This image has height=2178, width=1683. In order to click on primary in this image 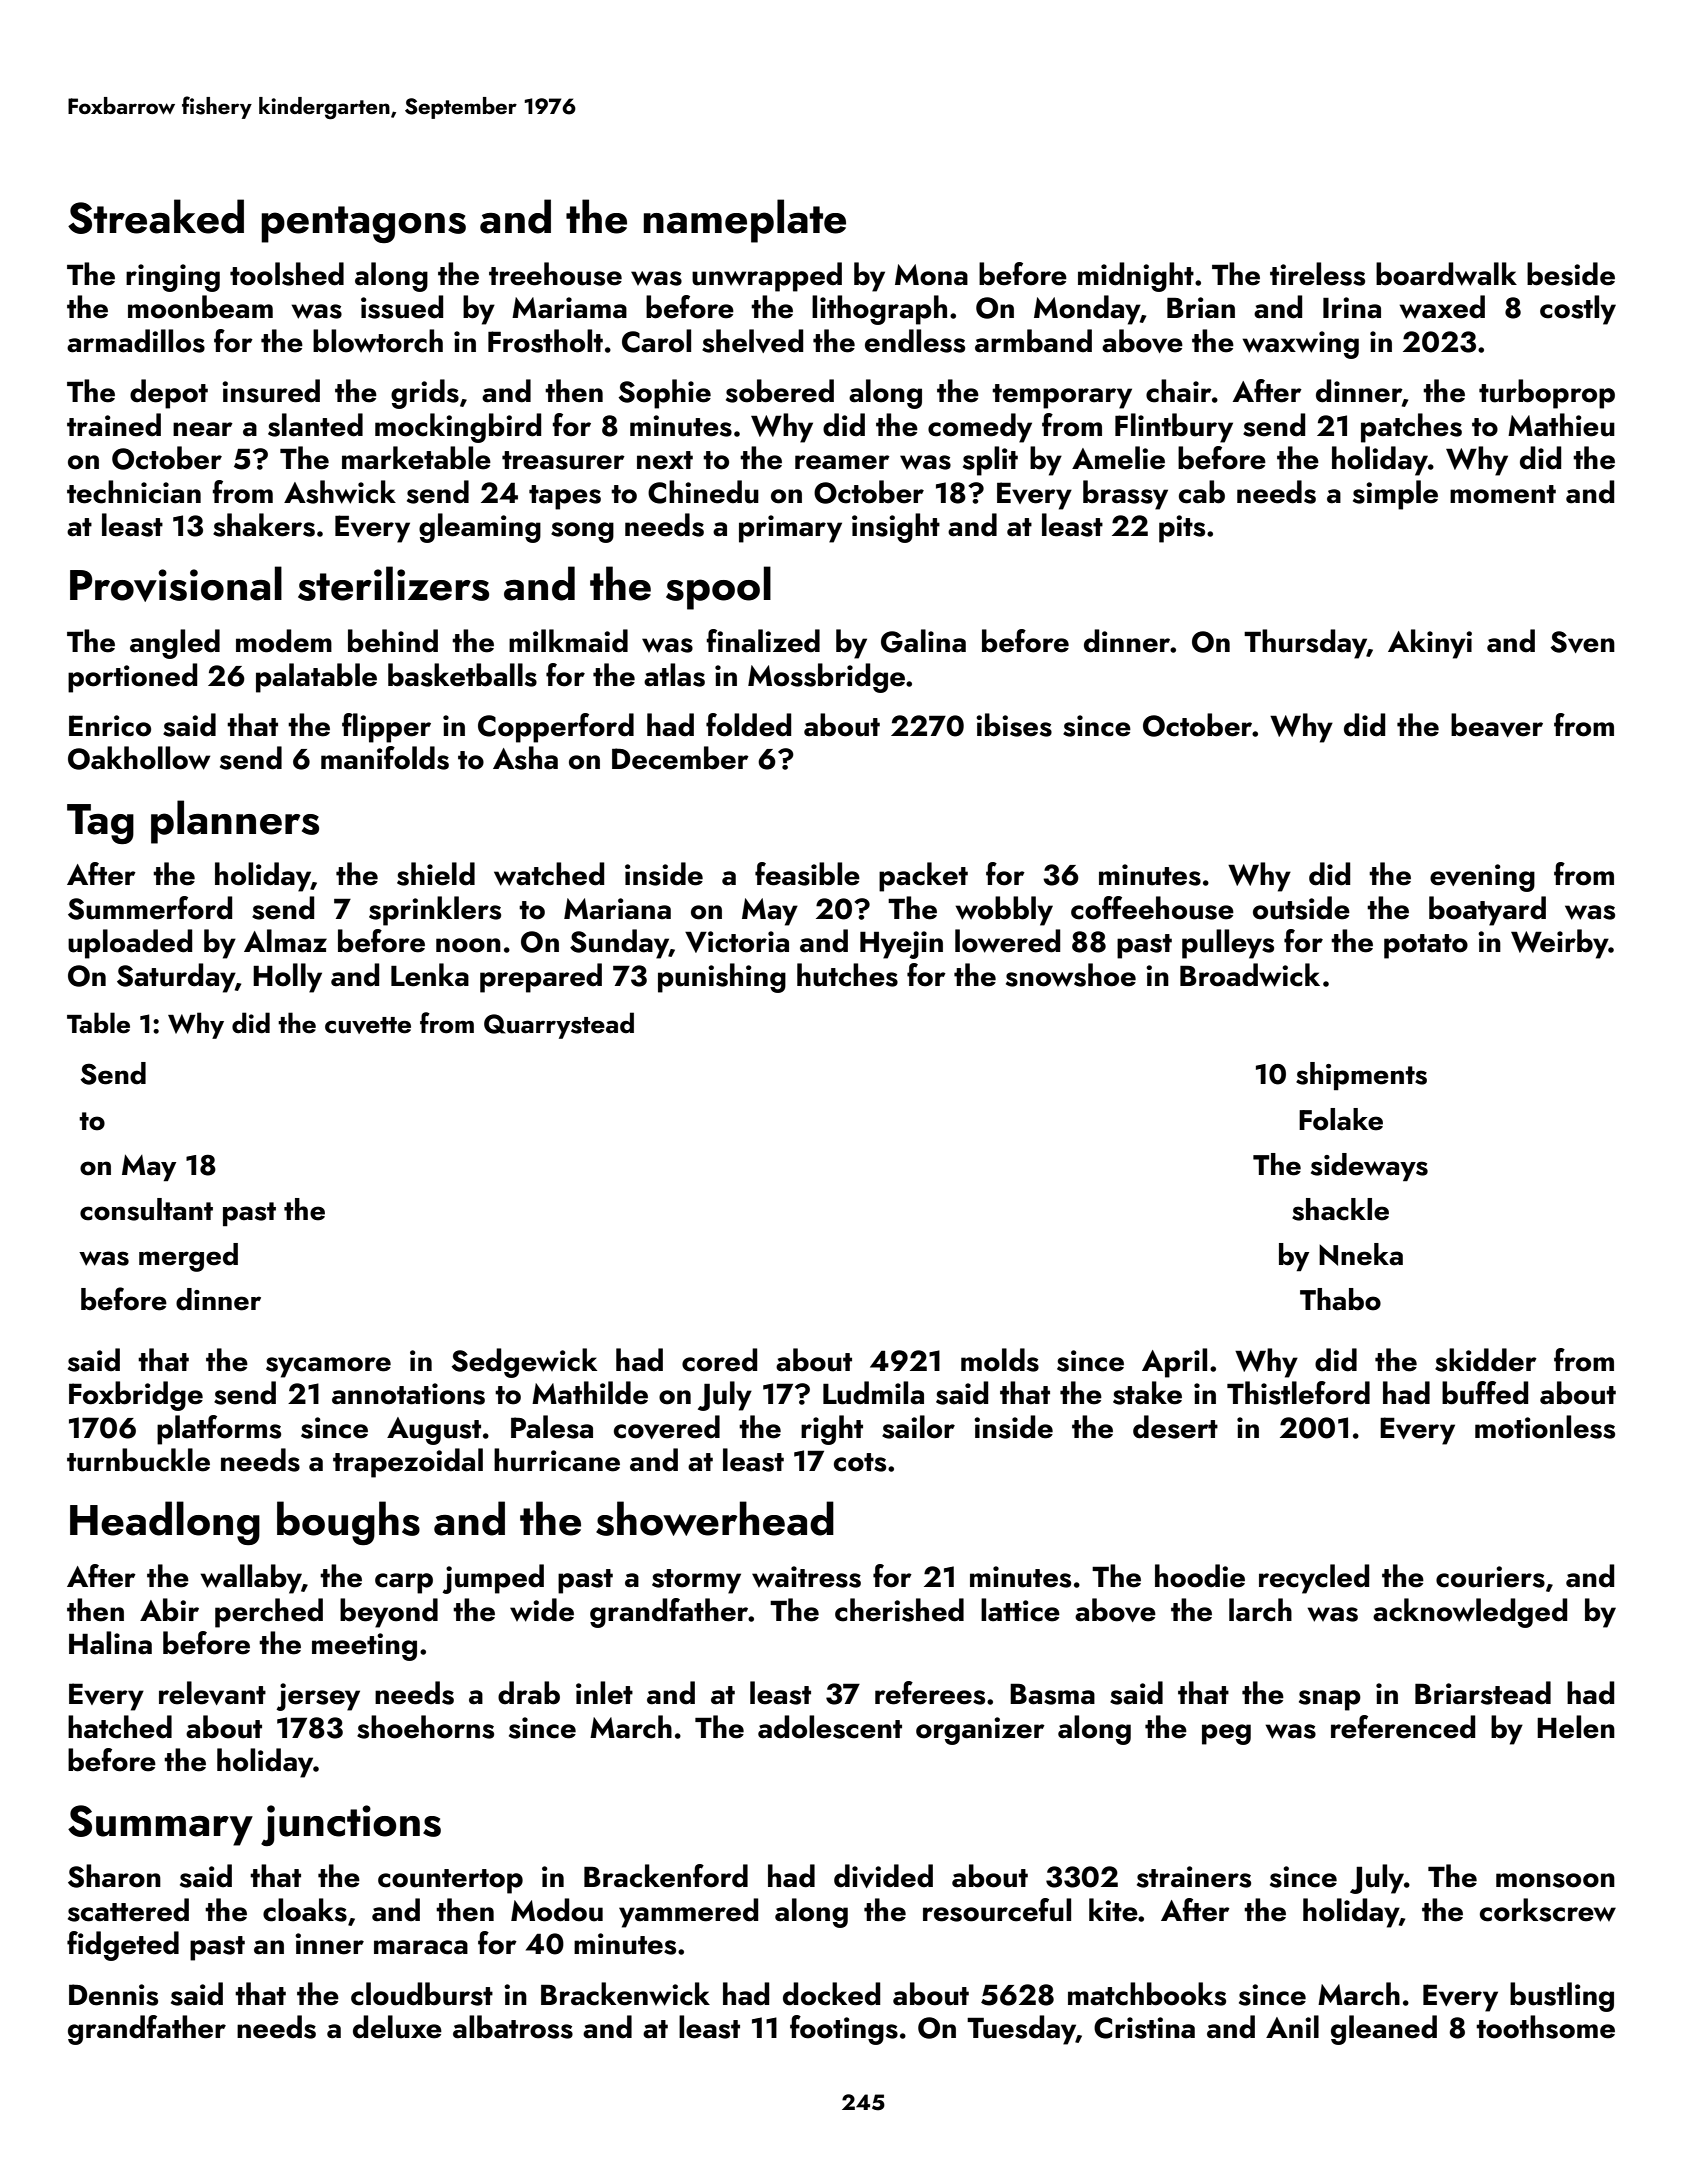, I will do `click(790, 529)`.
